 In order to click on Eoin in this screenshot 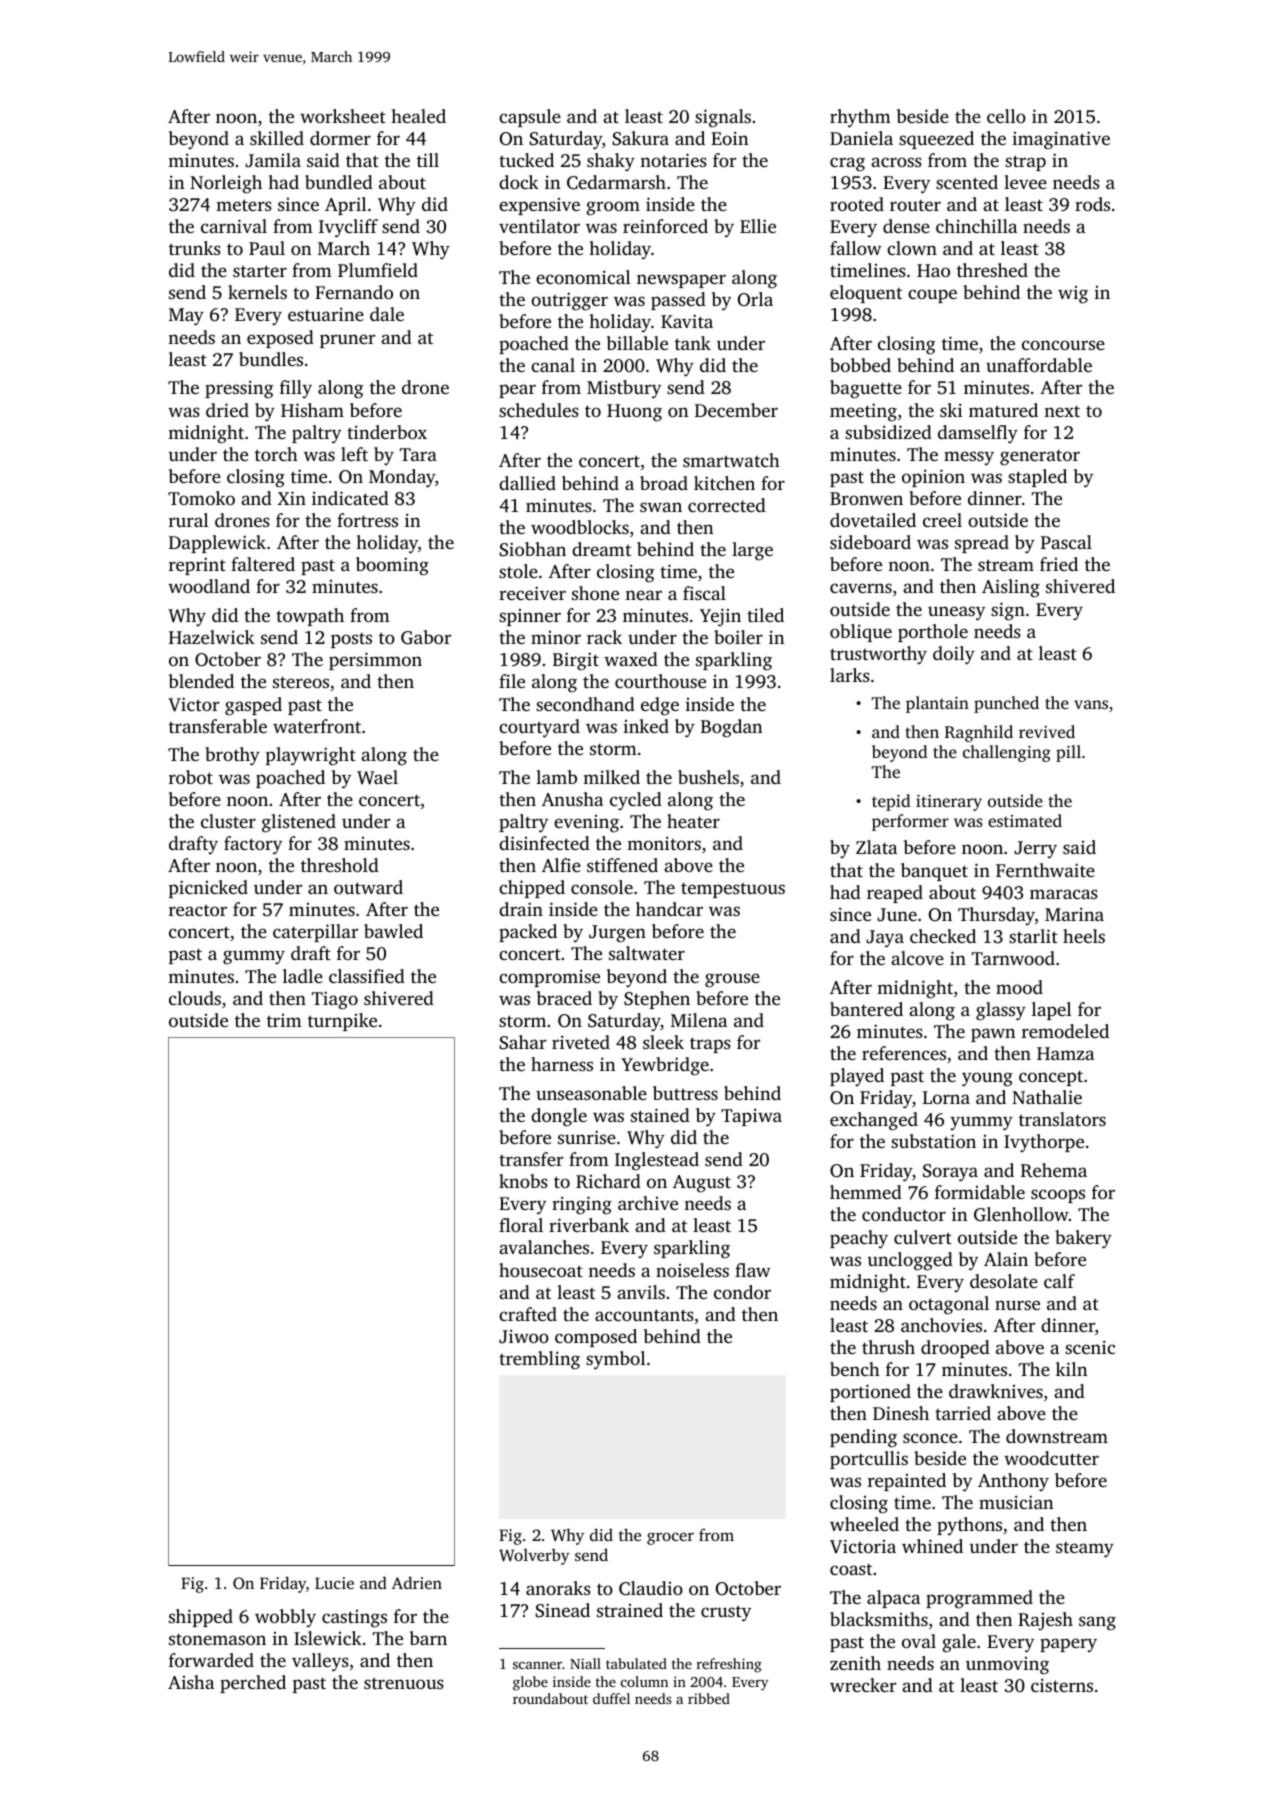, I will do `click(729, 138)`.
